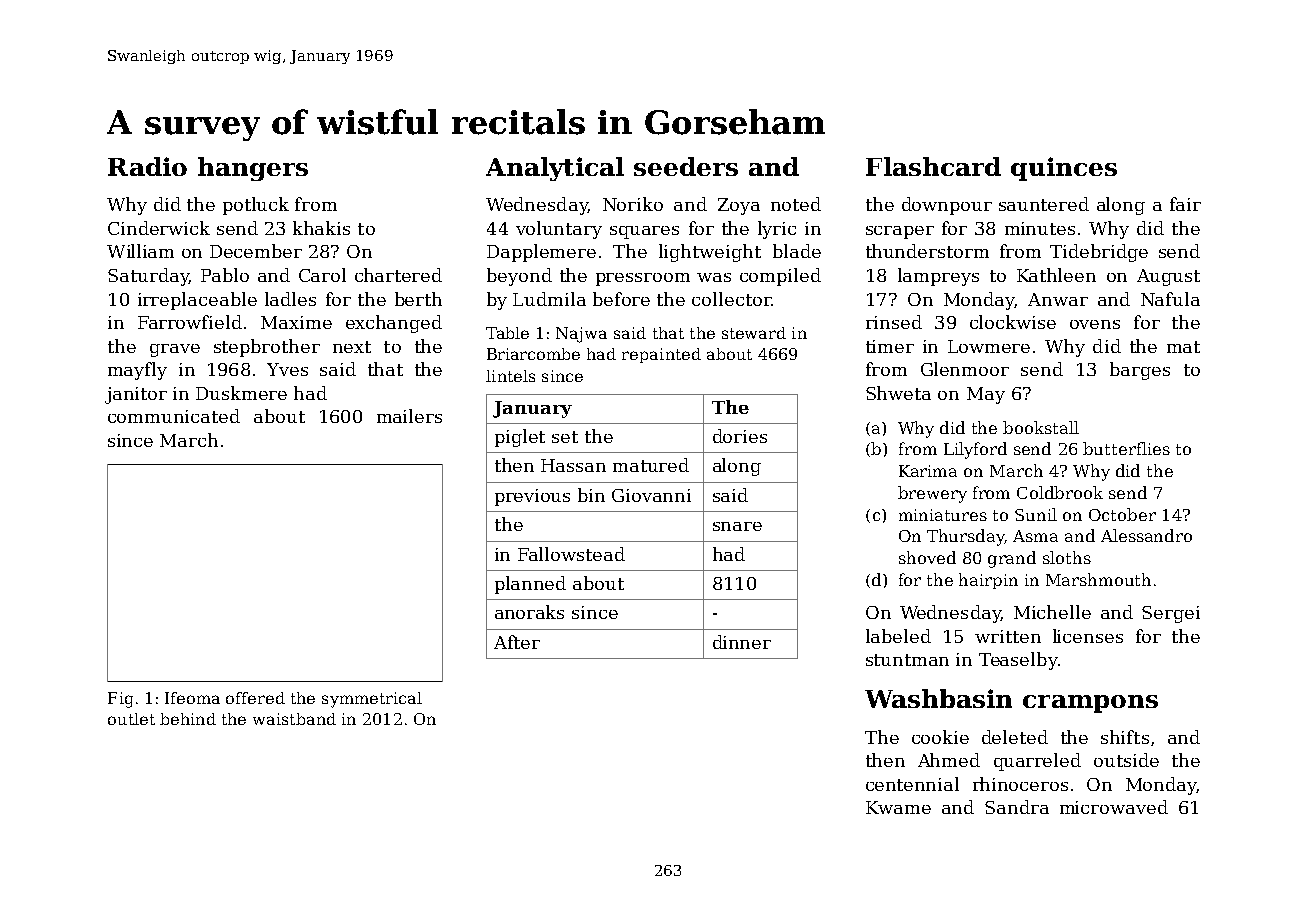 The width and height of the image is (1308, 924). Describe the element at coordinates (131, 719) in the image. I see `outlet` at that location.
